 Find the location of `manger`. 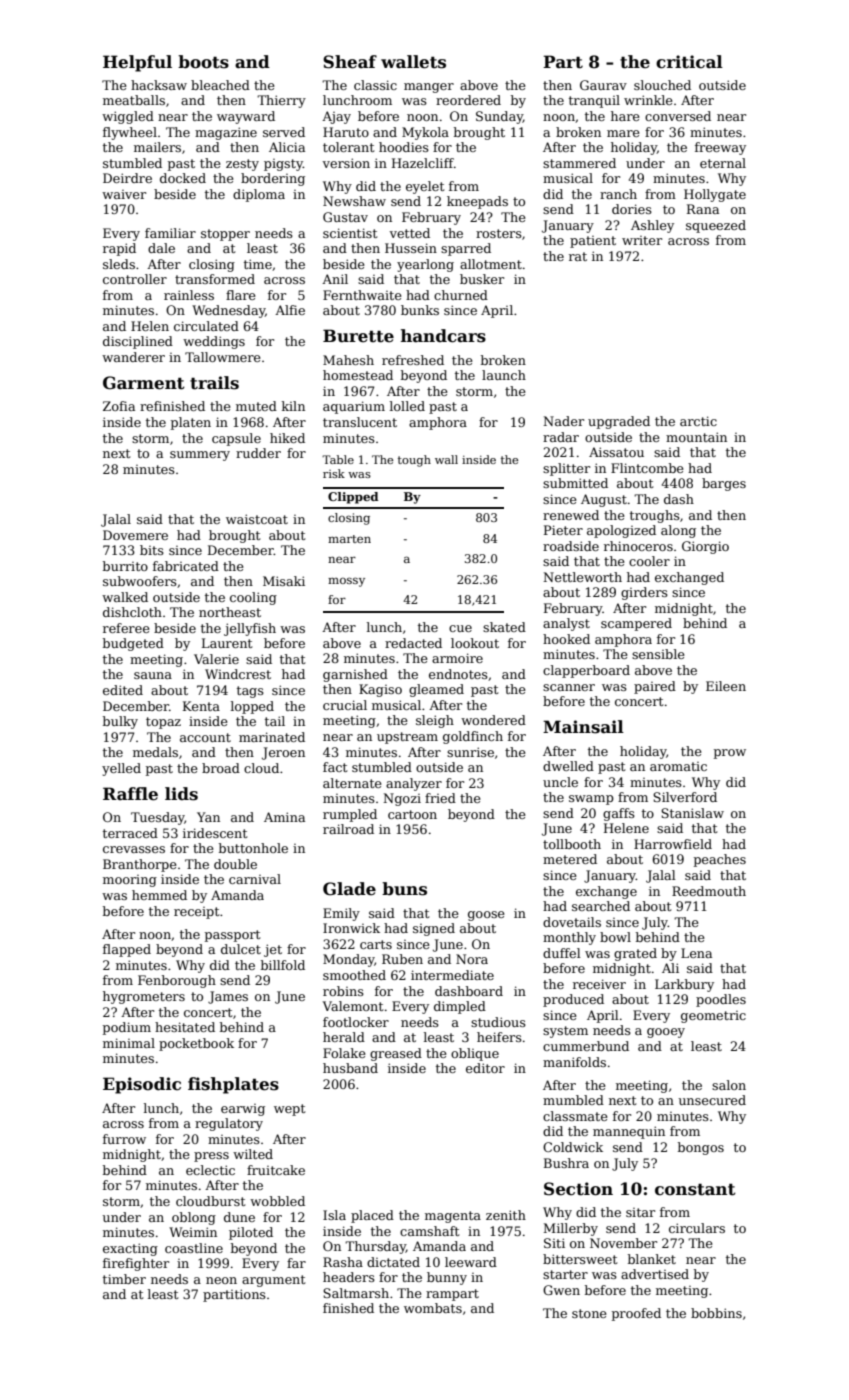

manger is located at coordinates (429, 88).
